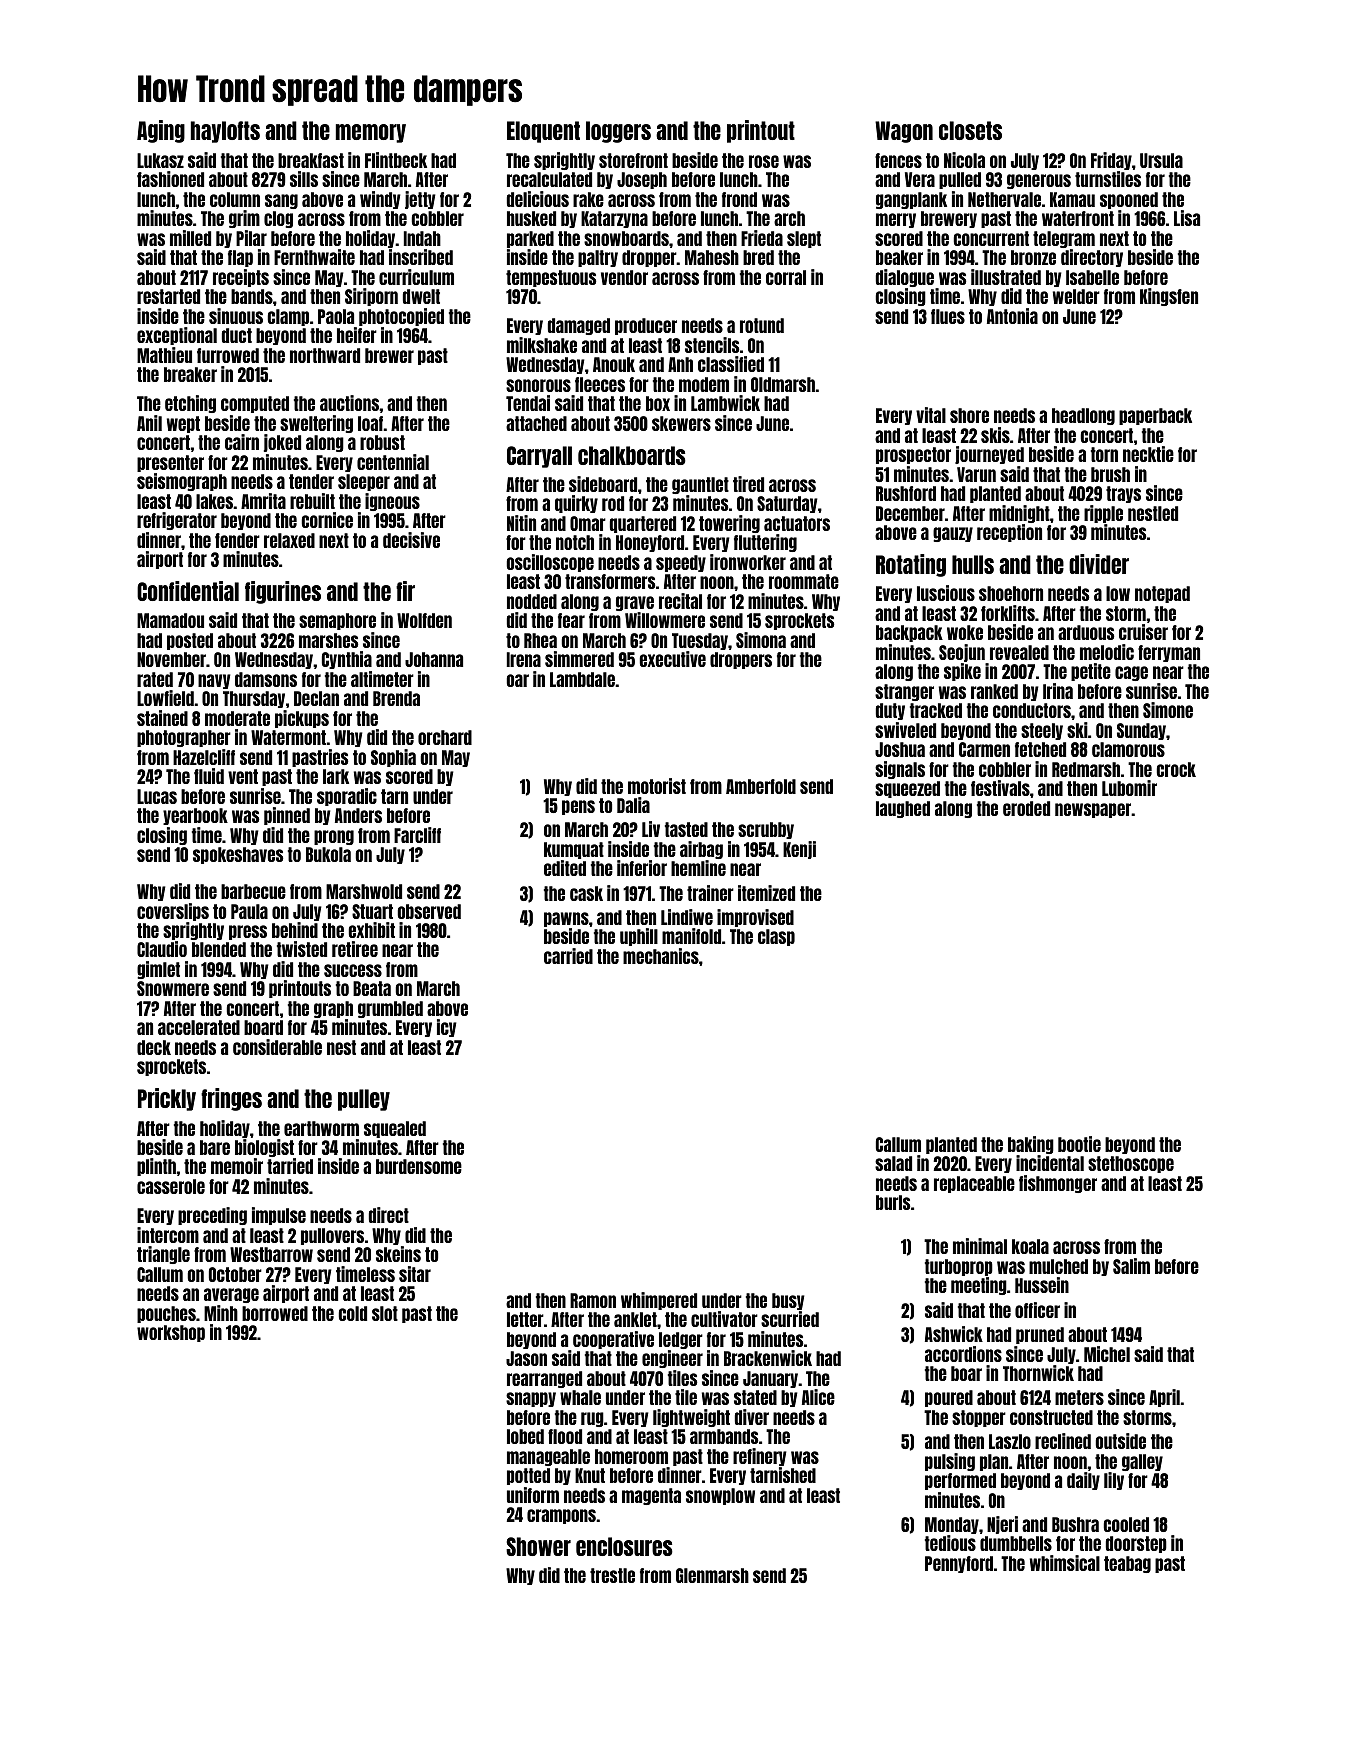 This screenshot has height=1746, width=1349. Describe the element at coordinates (1131, 1164) in the screenshot. I see `stethoscope` at that location.
